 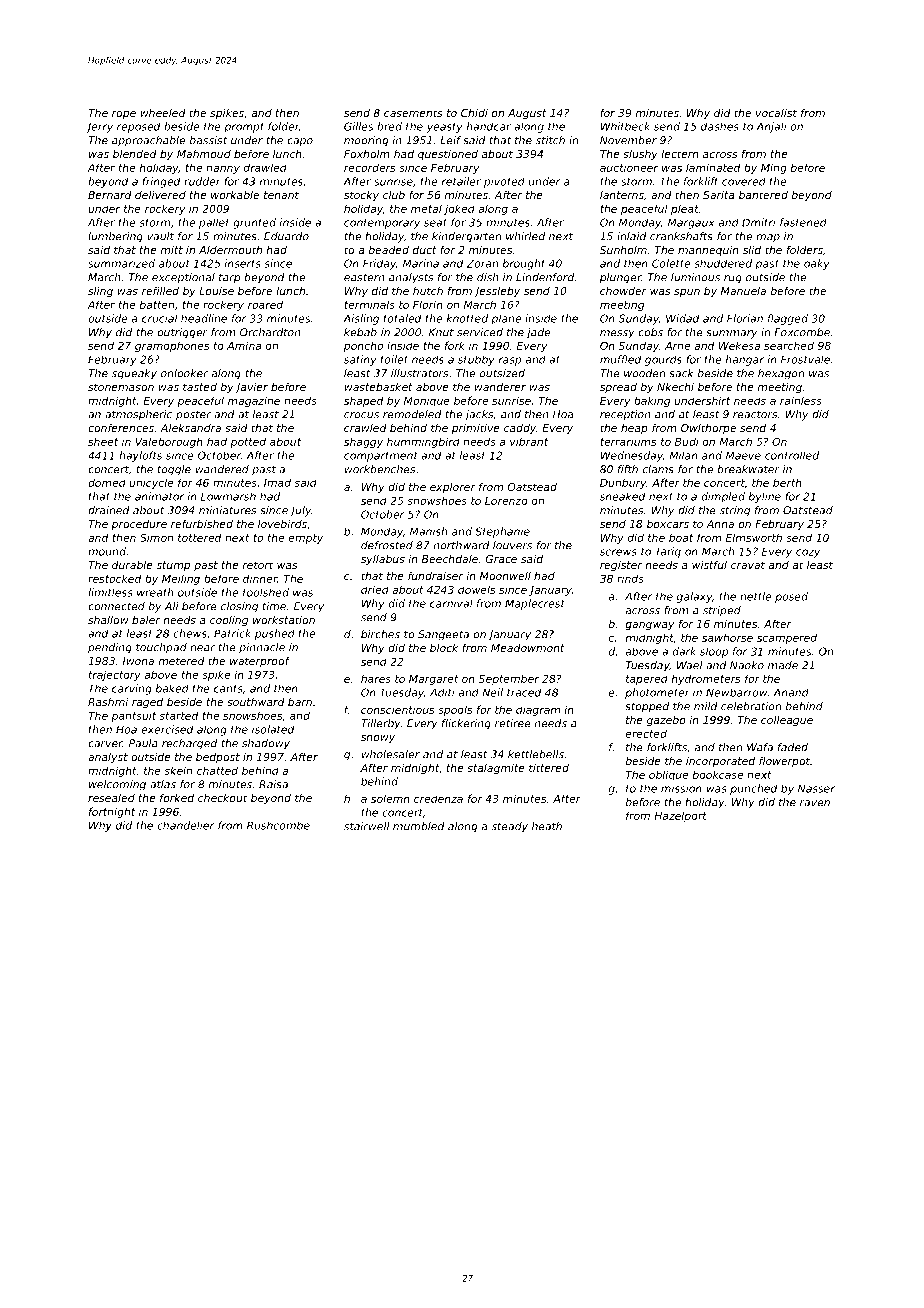 I want to click on covered, so click(x=744, y=181).
